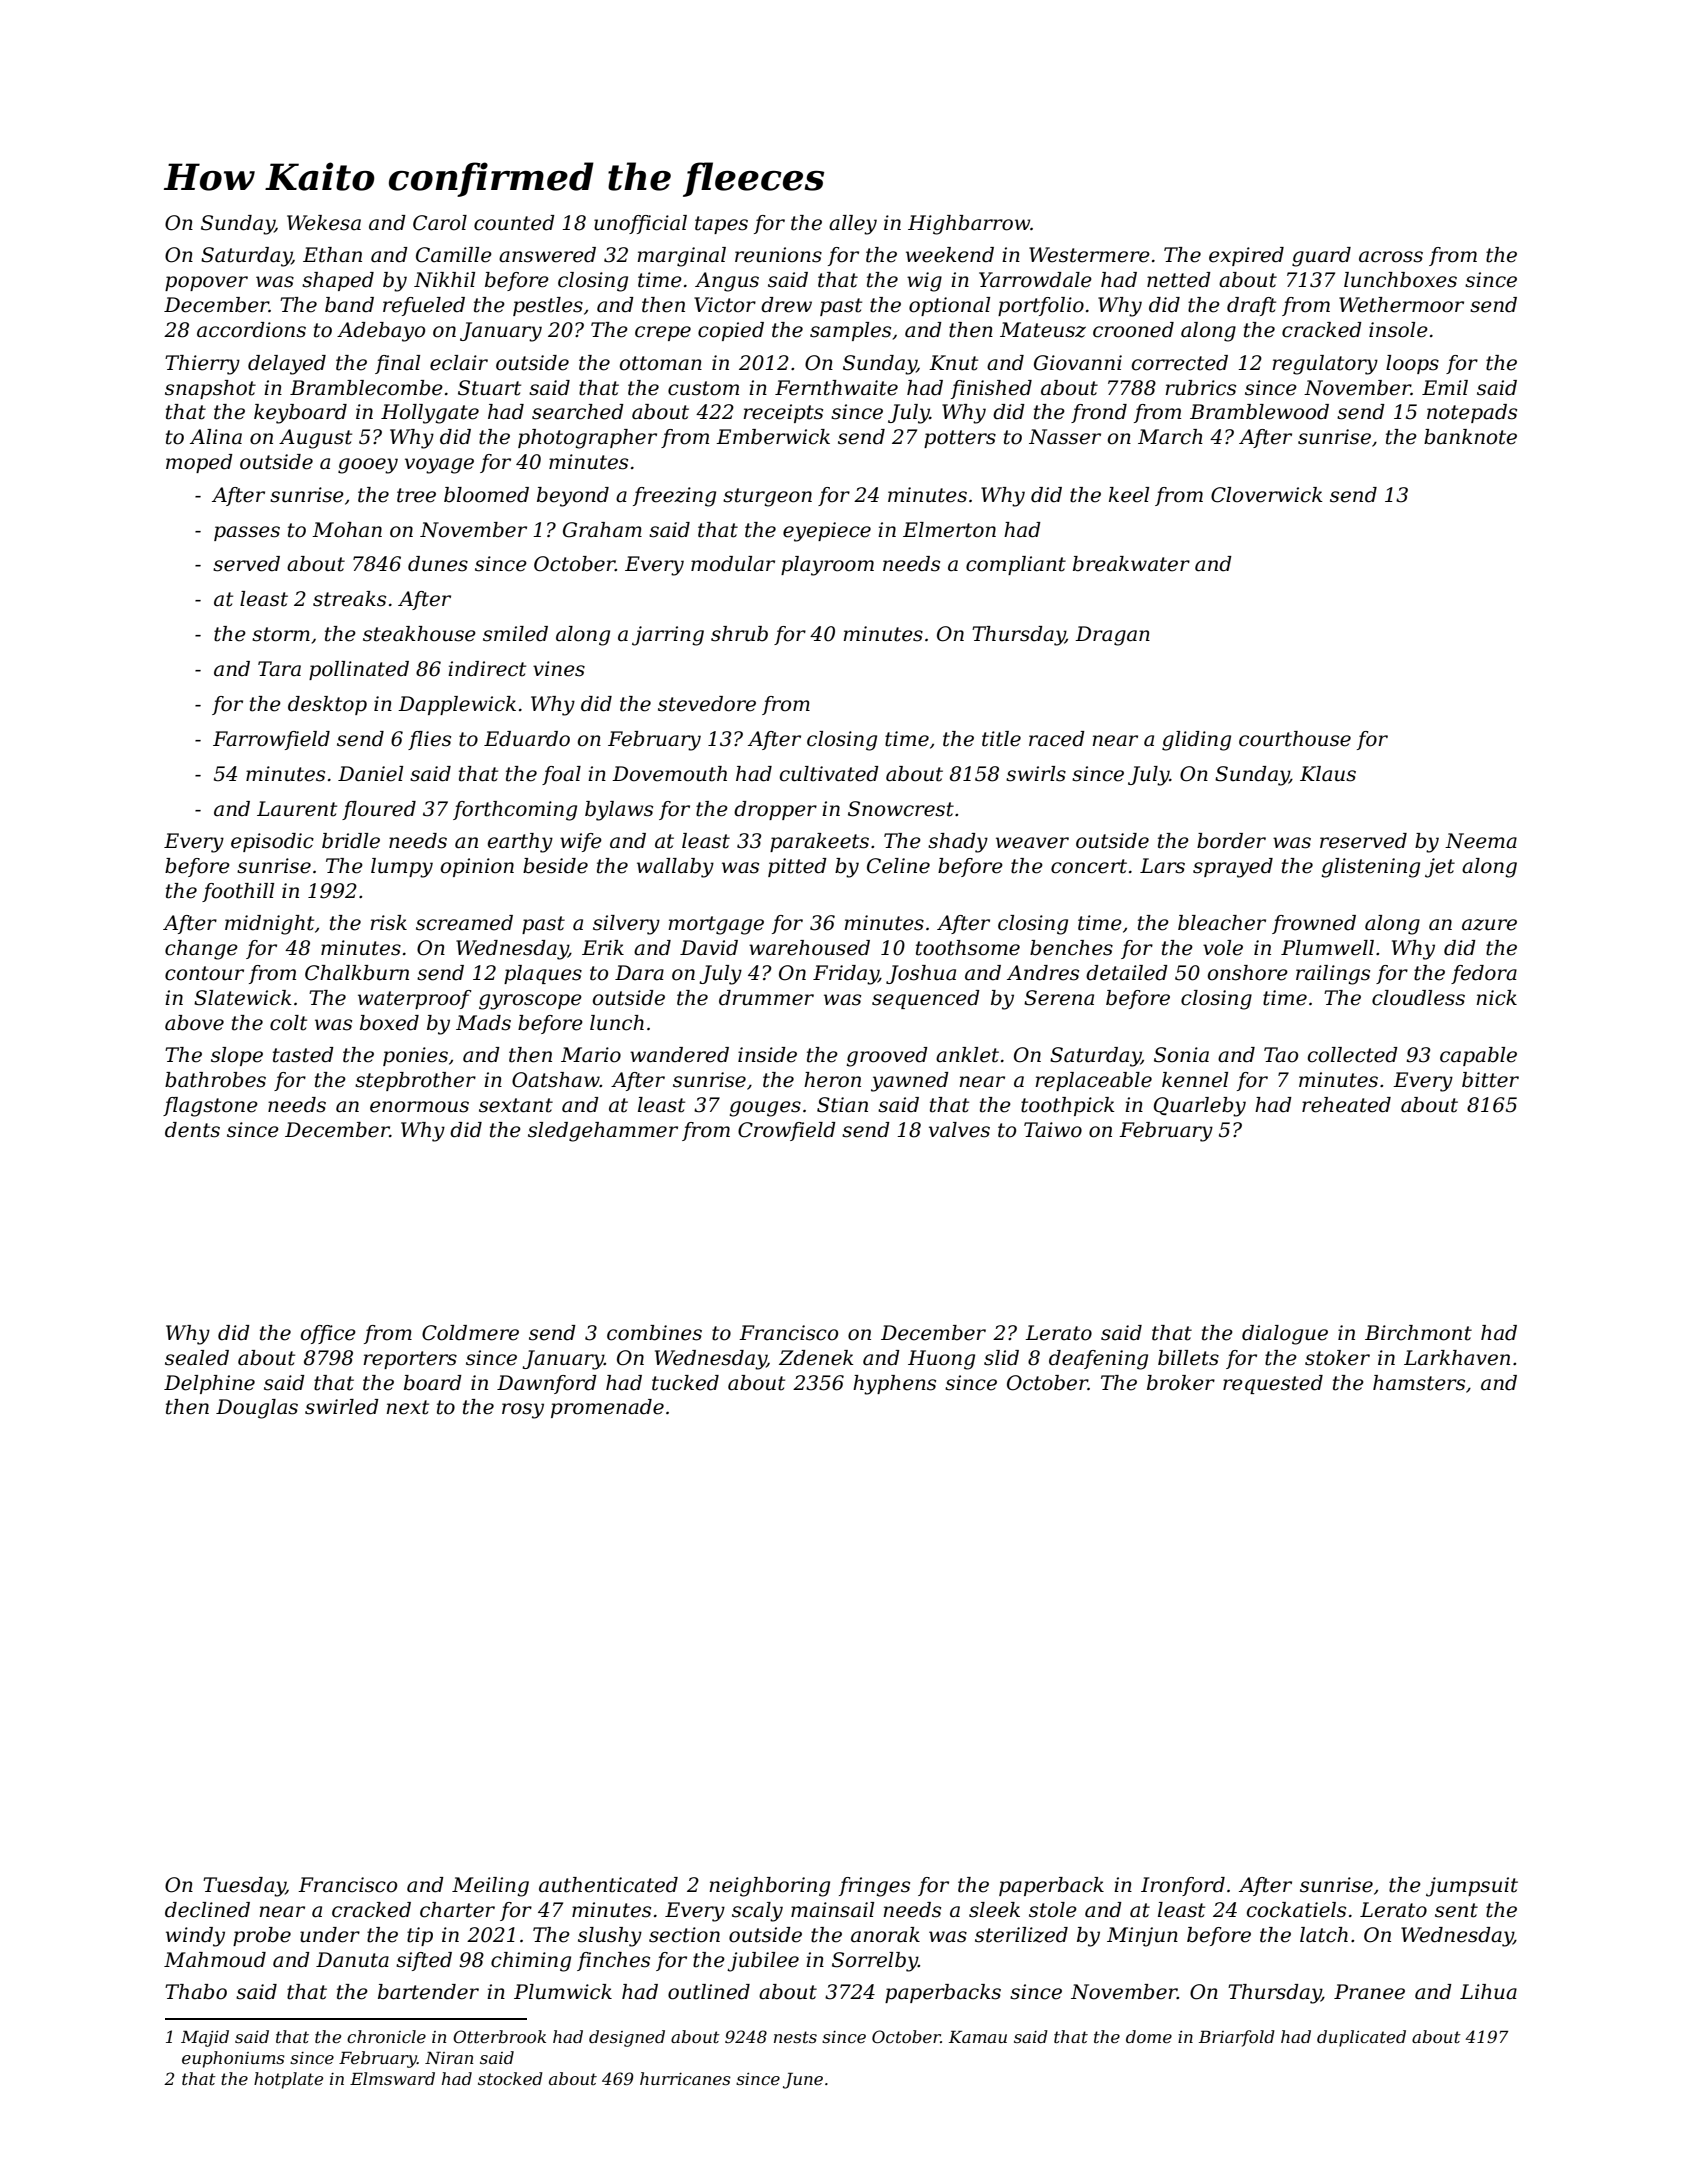 The height and width of the screenshot is (2178, 1683). I want to click on sifted, so click(424, 1961).
